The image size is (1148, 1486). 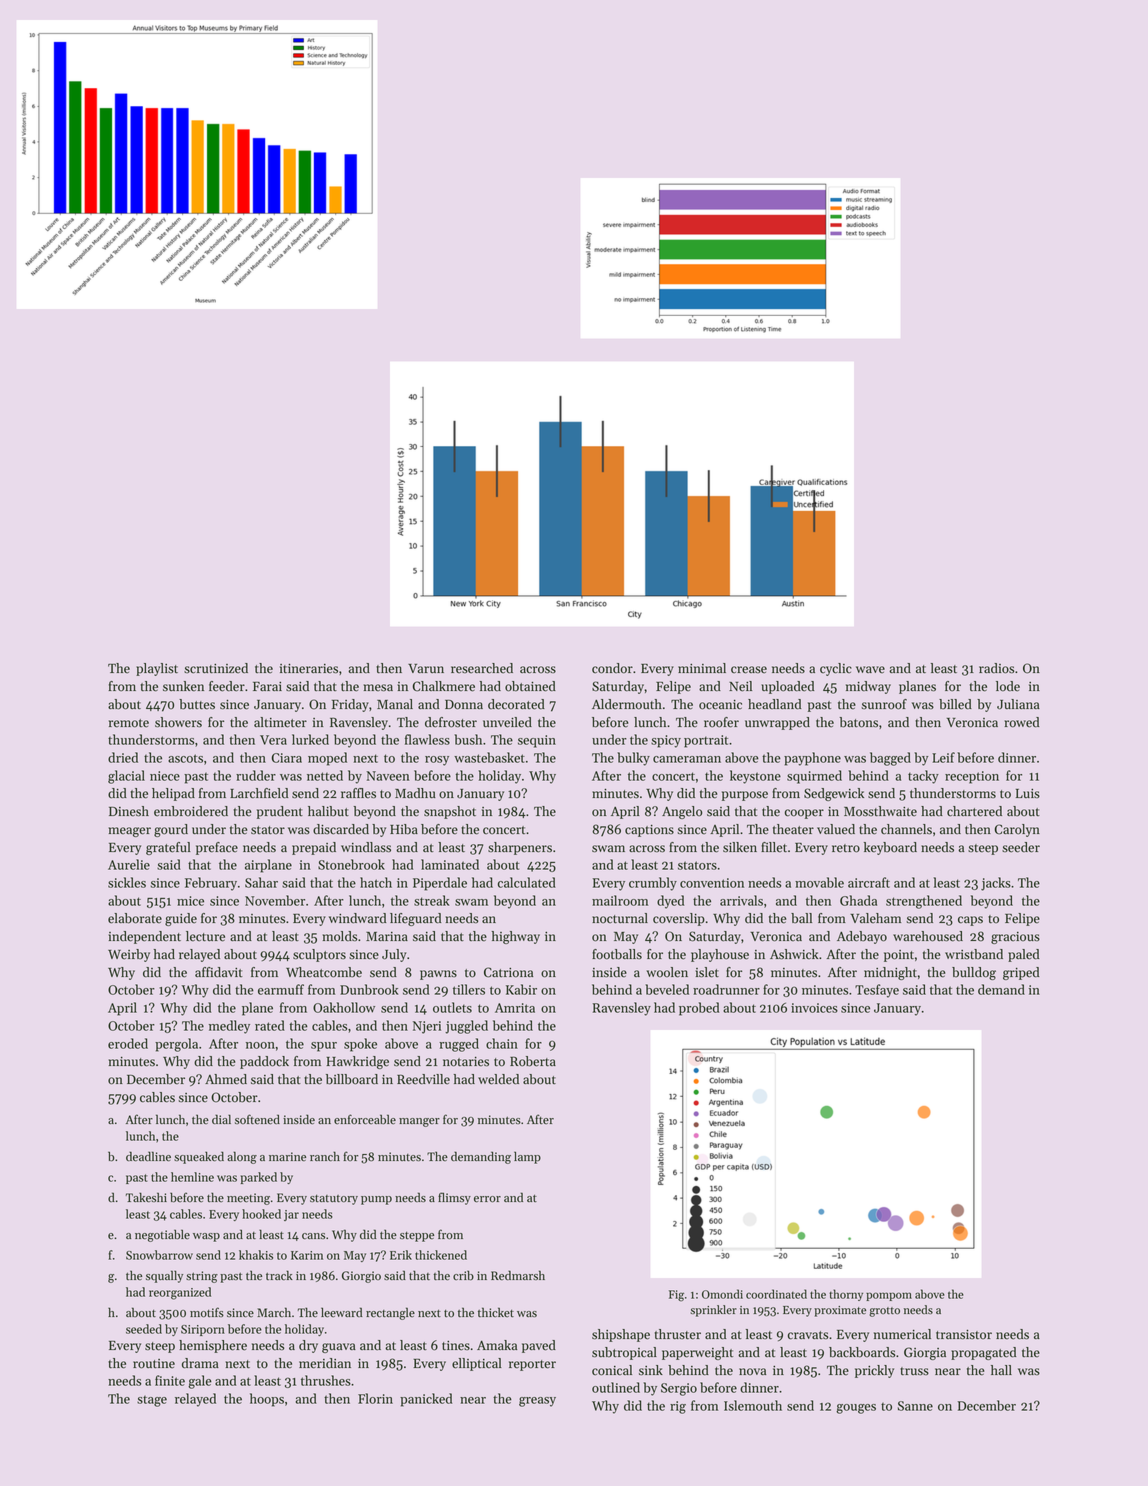 What do you see at coordinates (776, 1294) in the document?
I see `coordinated` at bounding box center [776, 1294].
